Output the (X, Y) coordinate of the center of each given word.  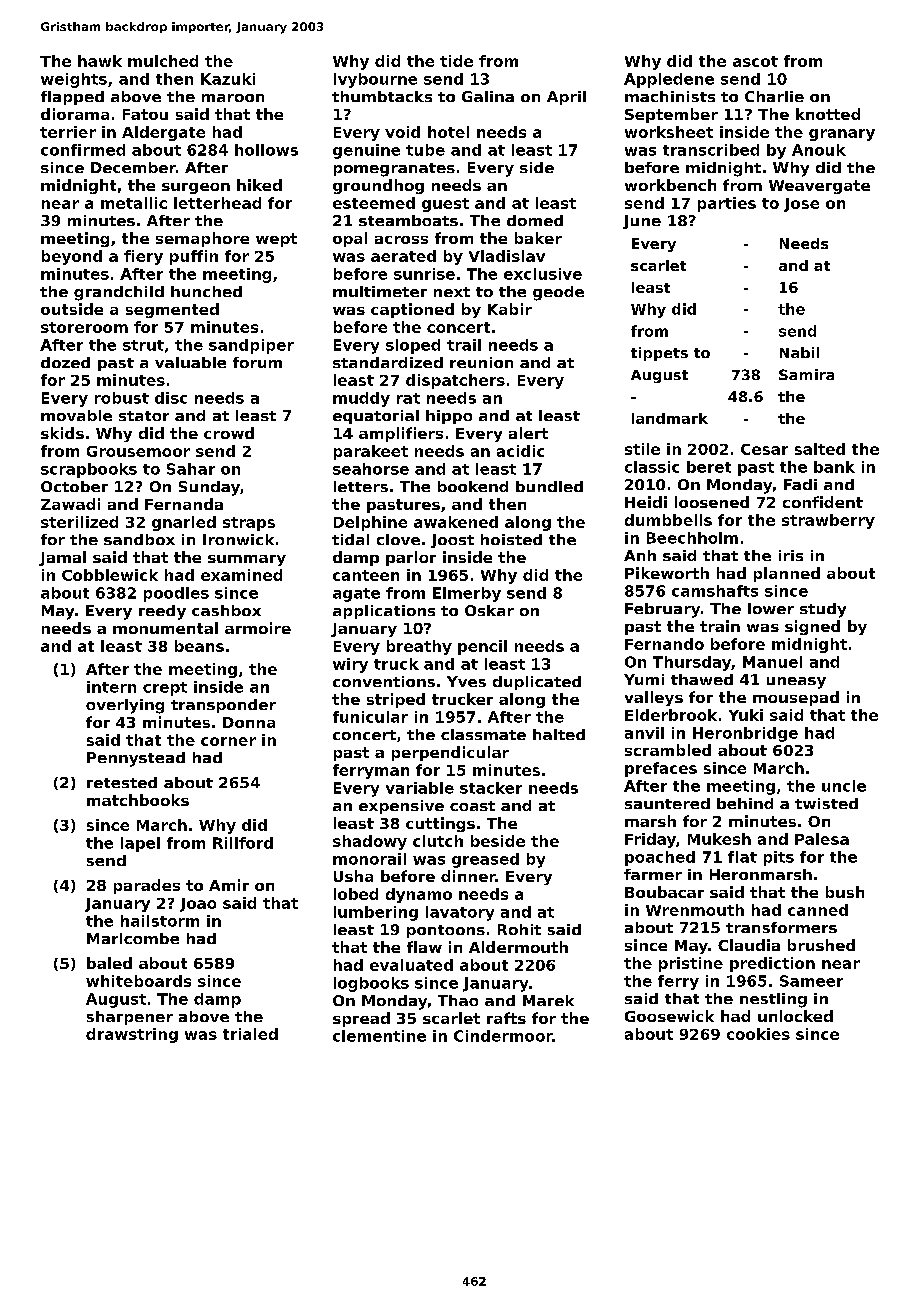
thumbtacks (382, 96)
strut (143, 345)
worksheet (669, 132)
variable (420, 788)
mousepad (796, 698)
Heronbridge (745, 734)
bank (834, 467)
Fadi (800, 484)
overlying (125, 706)
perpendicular (450, 753)
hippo (449, 417)
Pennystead (136, 759)
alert (528, 433)
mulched (163, 61)
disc (171, 398)
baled (109, 963)
